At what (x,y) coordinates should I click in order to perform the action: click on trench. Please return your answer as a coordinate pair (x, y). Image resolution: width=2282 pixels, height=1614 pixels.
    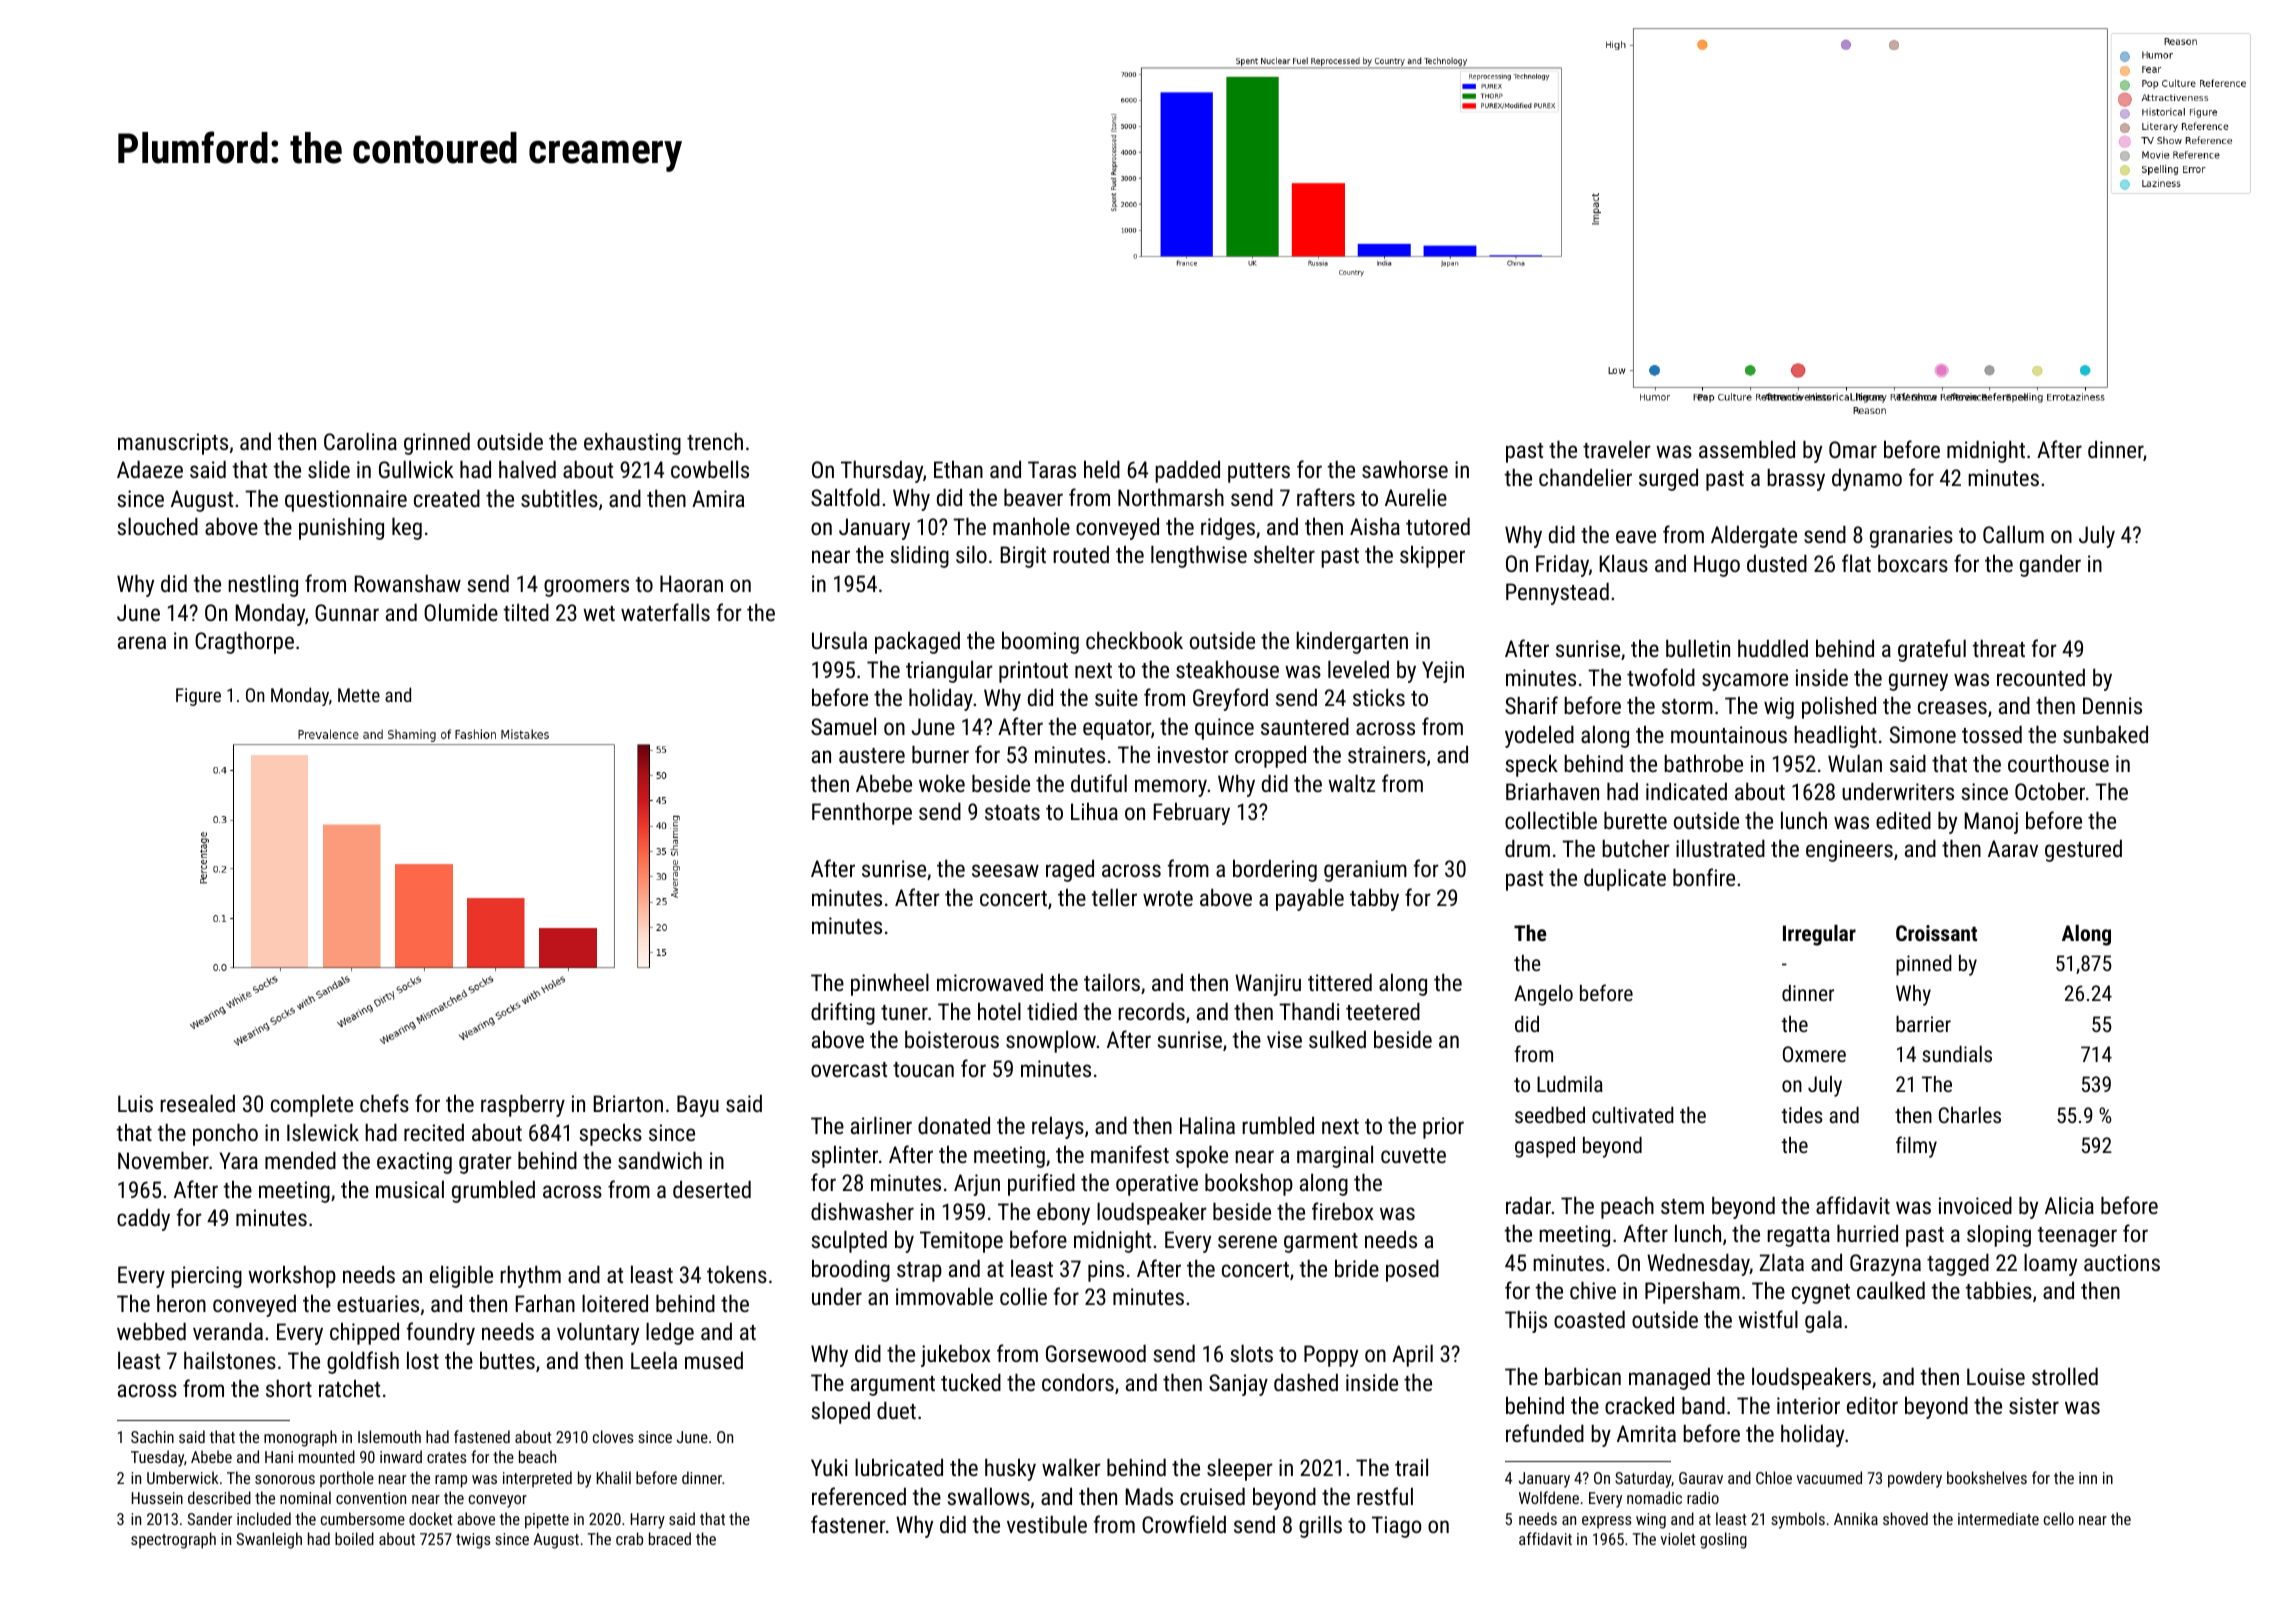
    Looking at the image, I should click on (715, 441).
